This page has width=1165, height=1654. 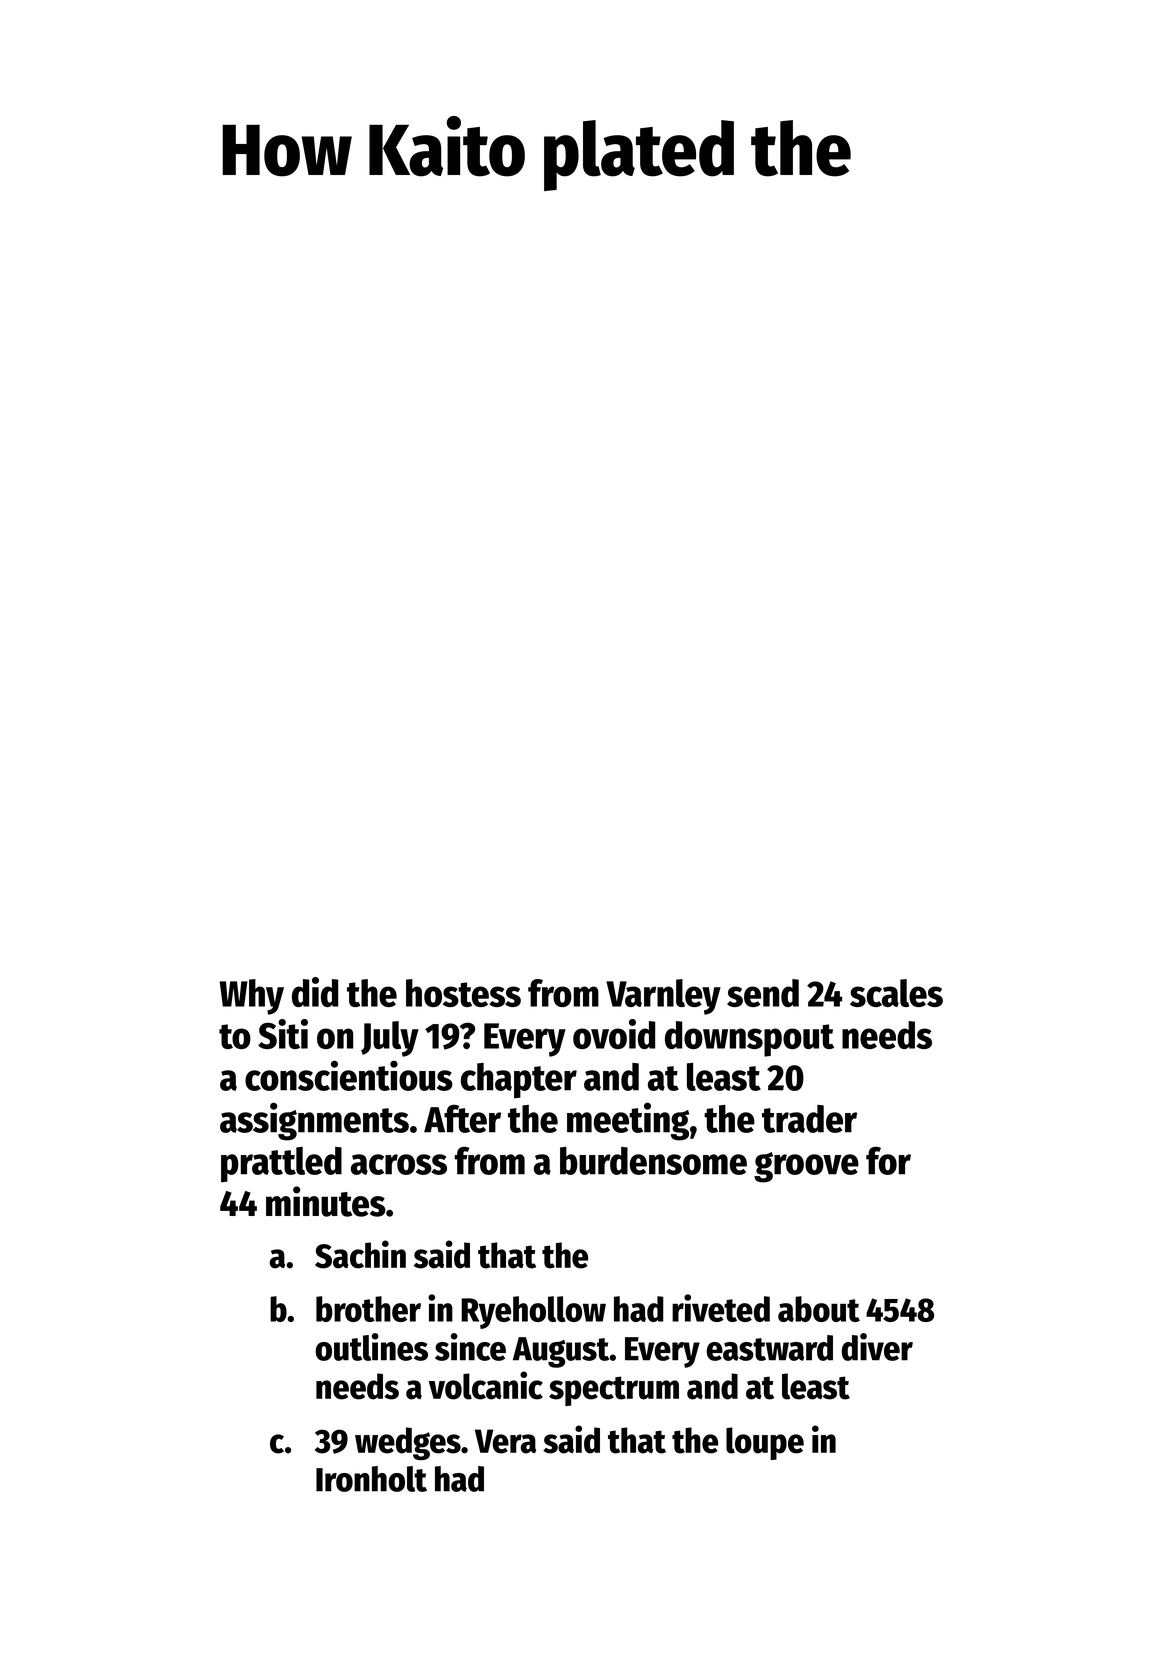 What do you see at coordinates (371, 1479) in the page?
I see `Ironholt` at bounding box center [371, 1479].
